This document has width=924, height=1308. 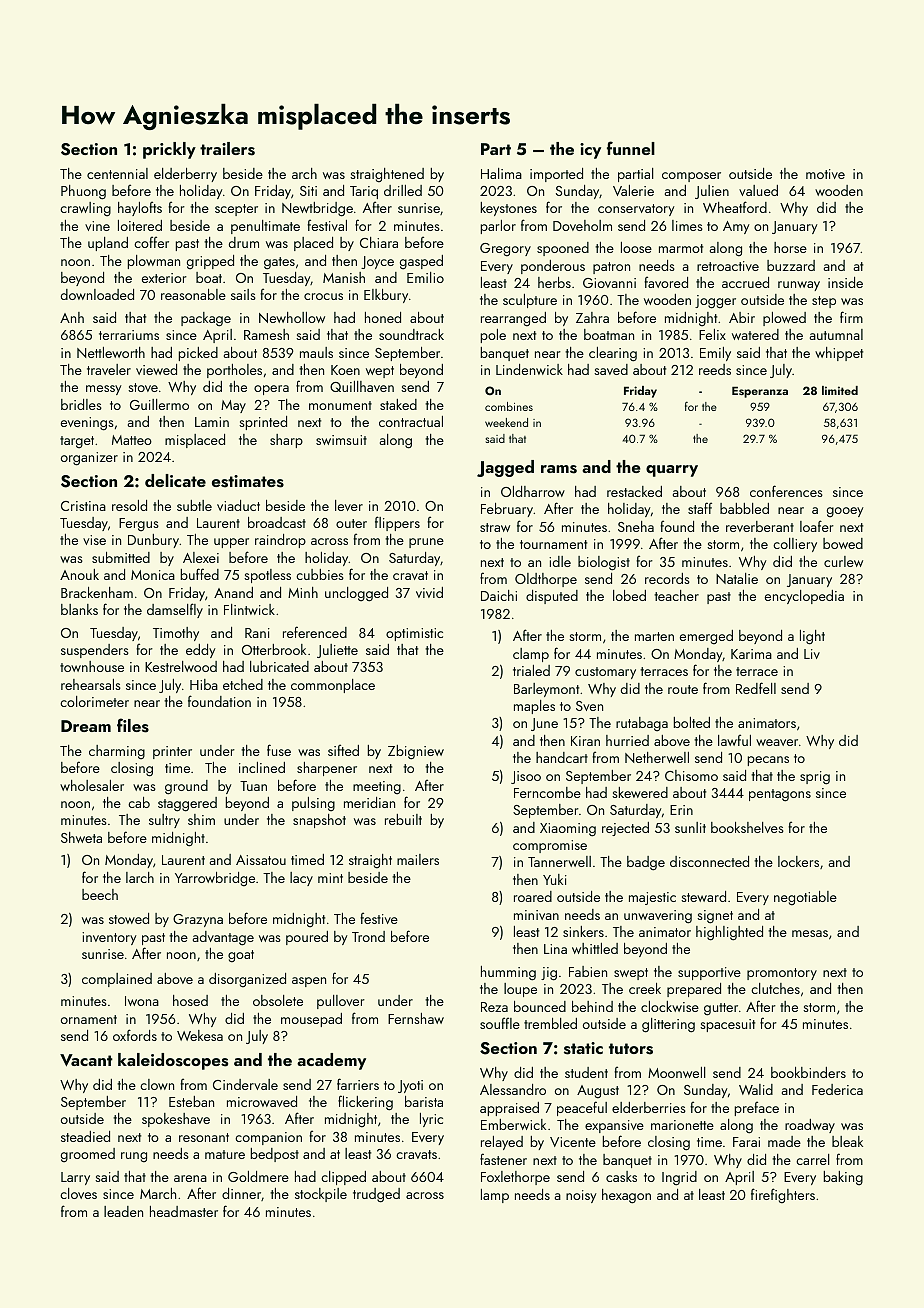 What do you see at coordinates (159, 404) in the document?
I see `Guillermo` at bounding box center [159, 404].
